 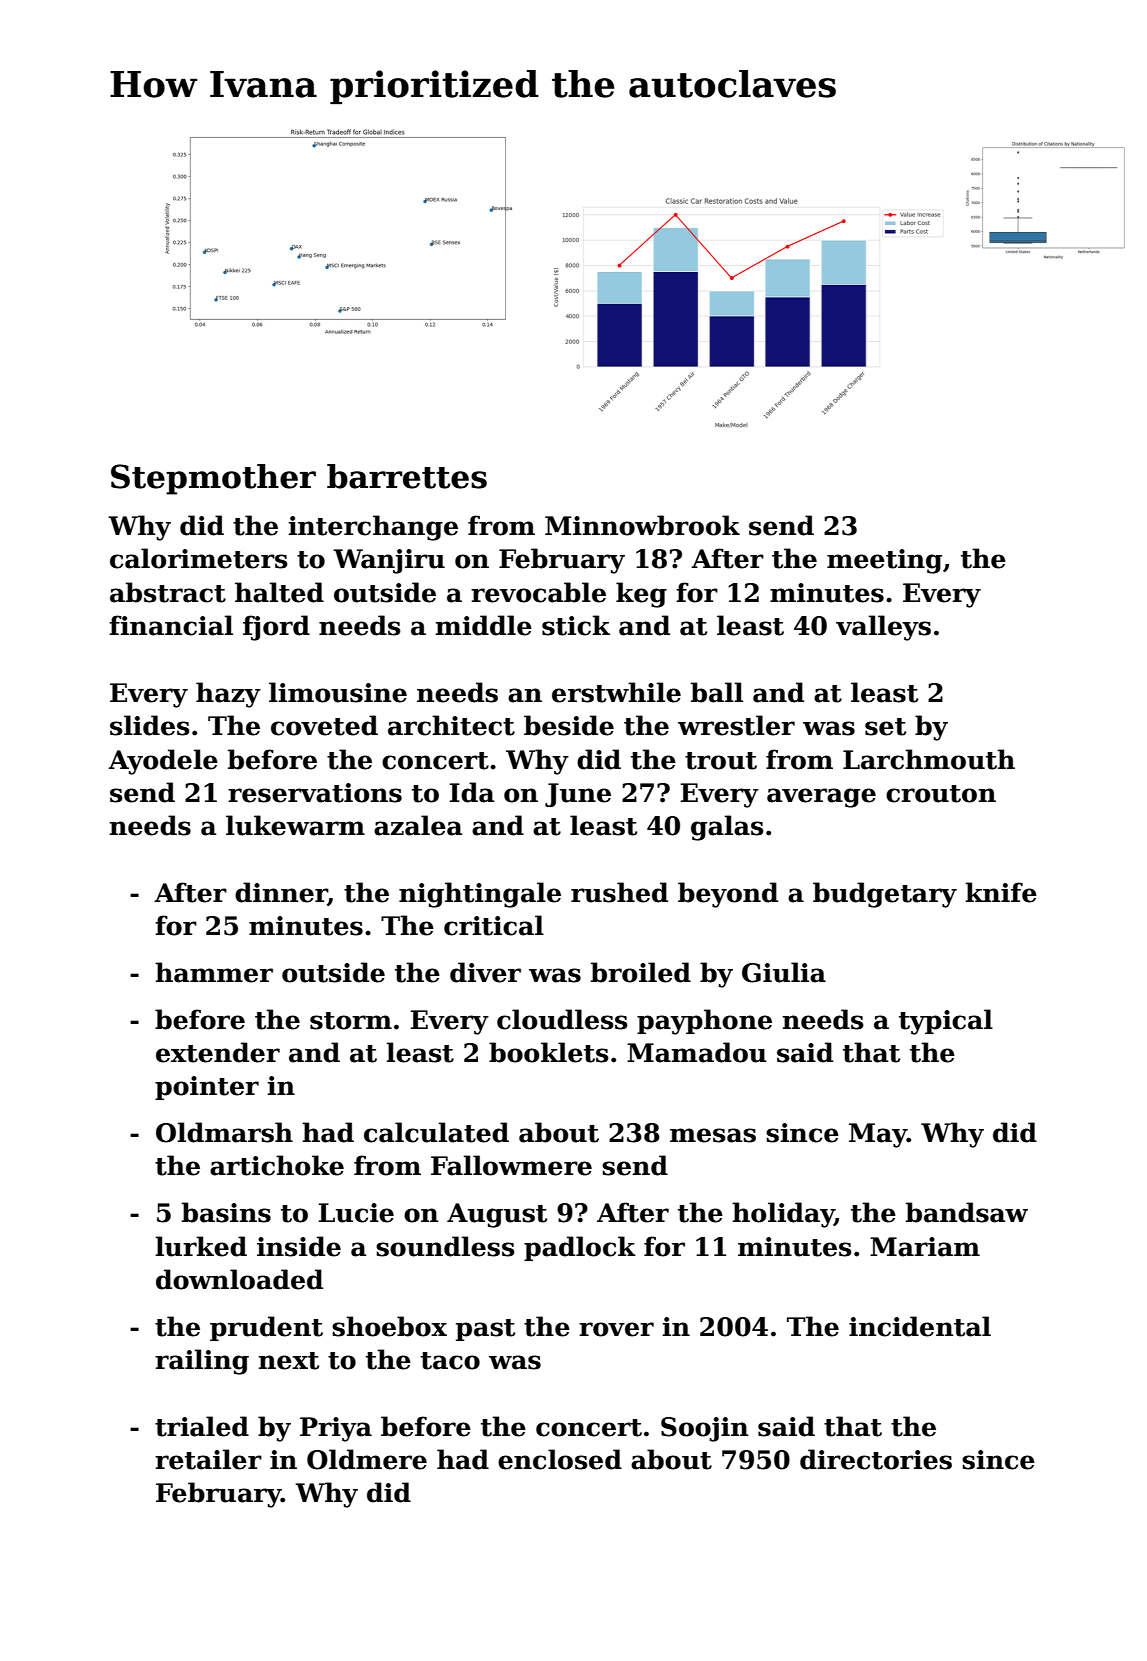 What do you see at coordinates (562, 1019) in the document?
I see `cloudless` at bounding box center [562, 1019].
